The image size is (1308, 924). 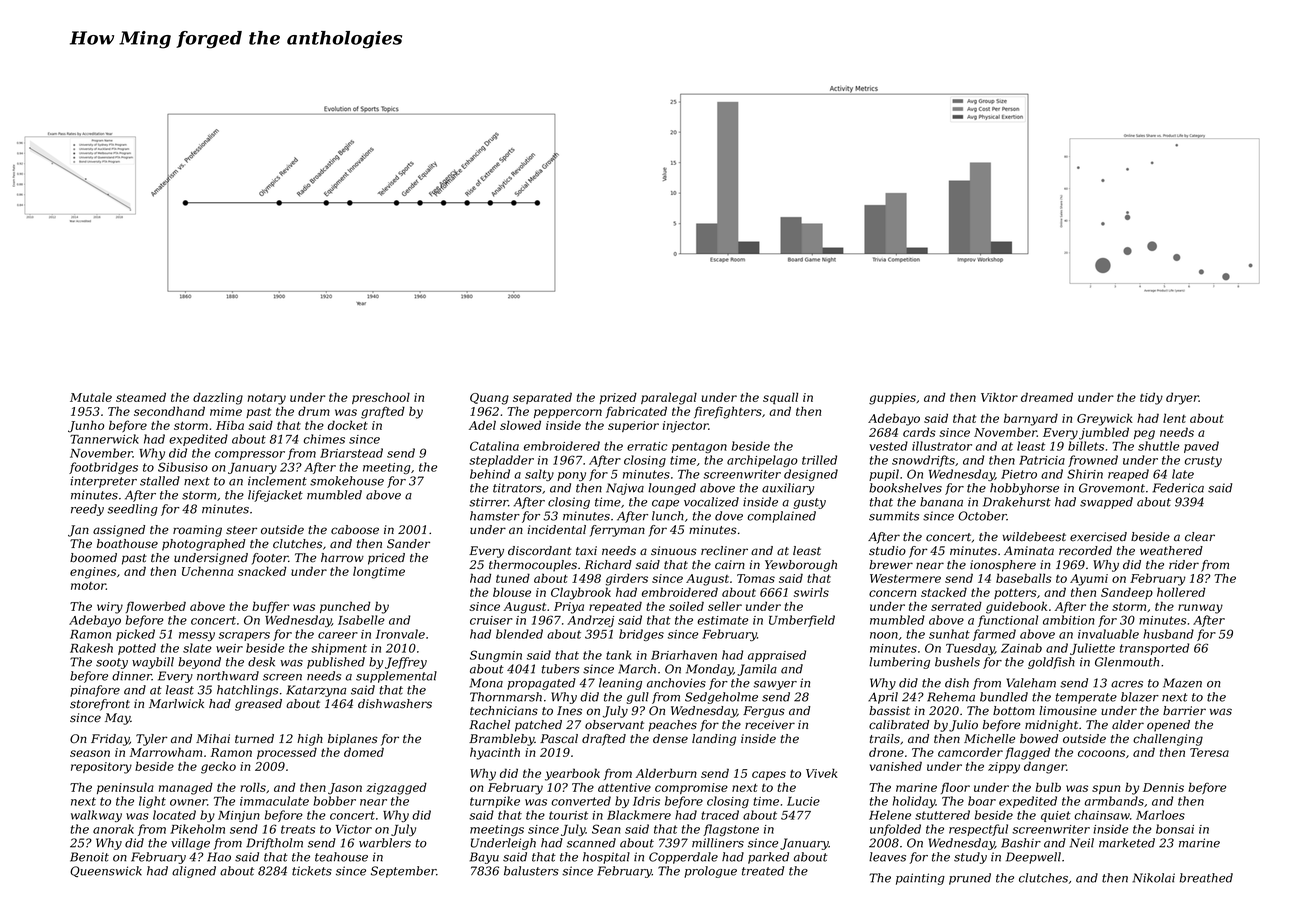 I want to click on Mutale, so click(x=91, y=397).
